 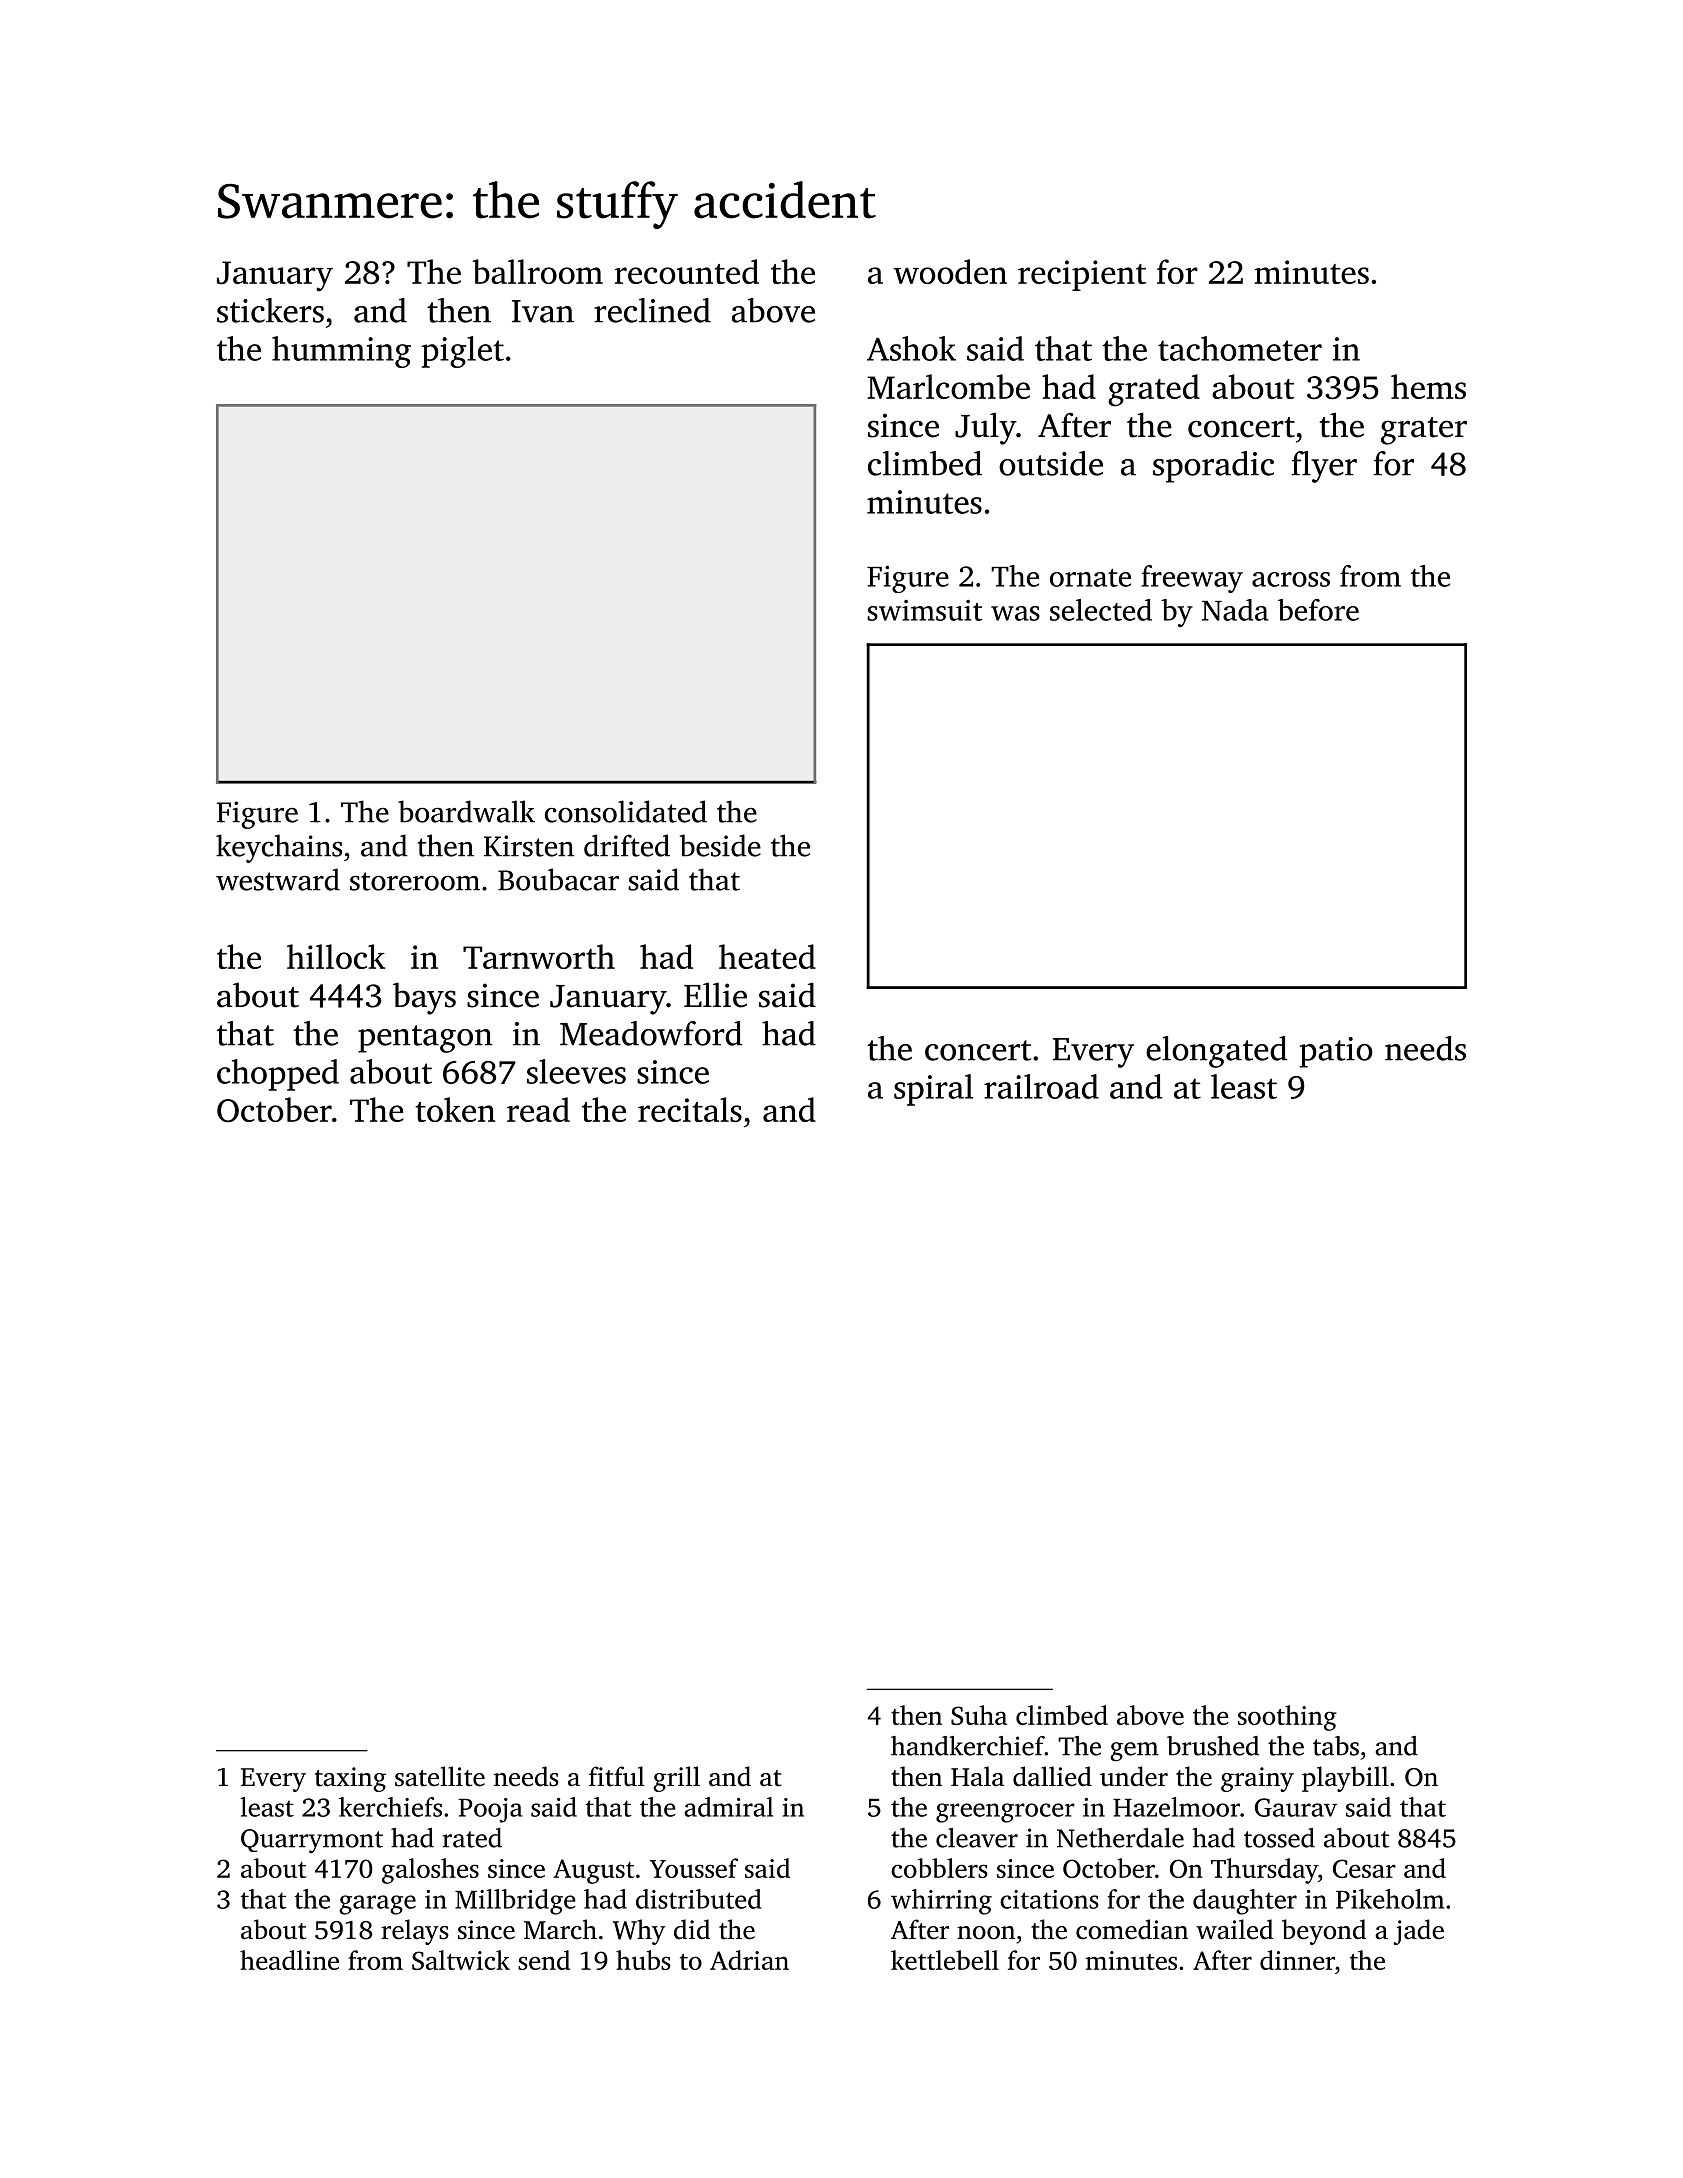 What do you see at coordinates (466, 811) in the screenshot?
I see `boardwalk` at bounding box center [466, 811].
